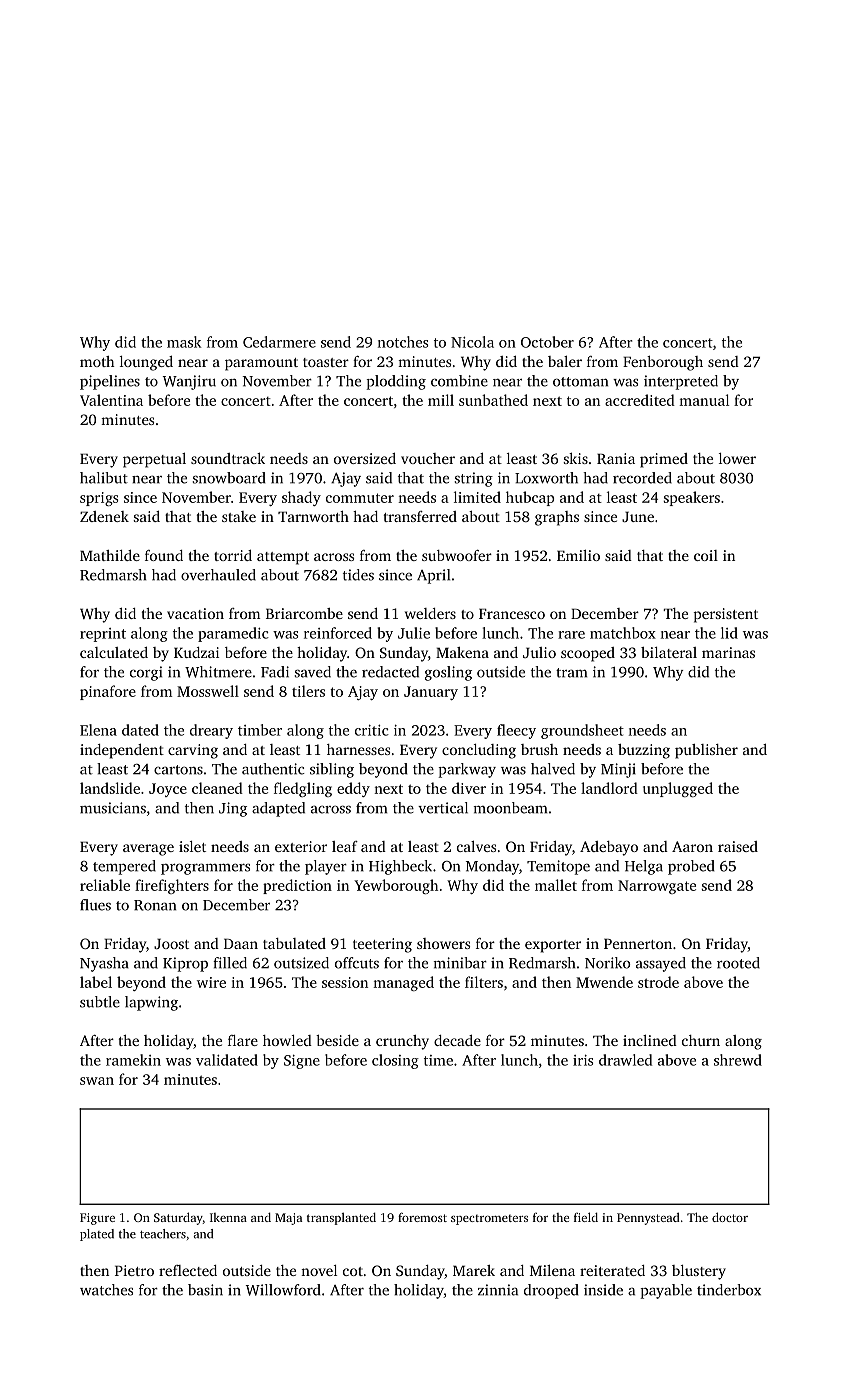 This document has width=849, height=1400. I want to click on Emilio, so click(578, 555).
